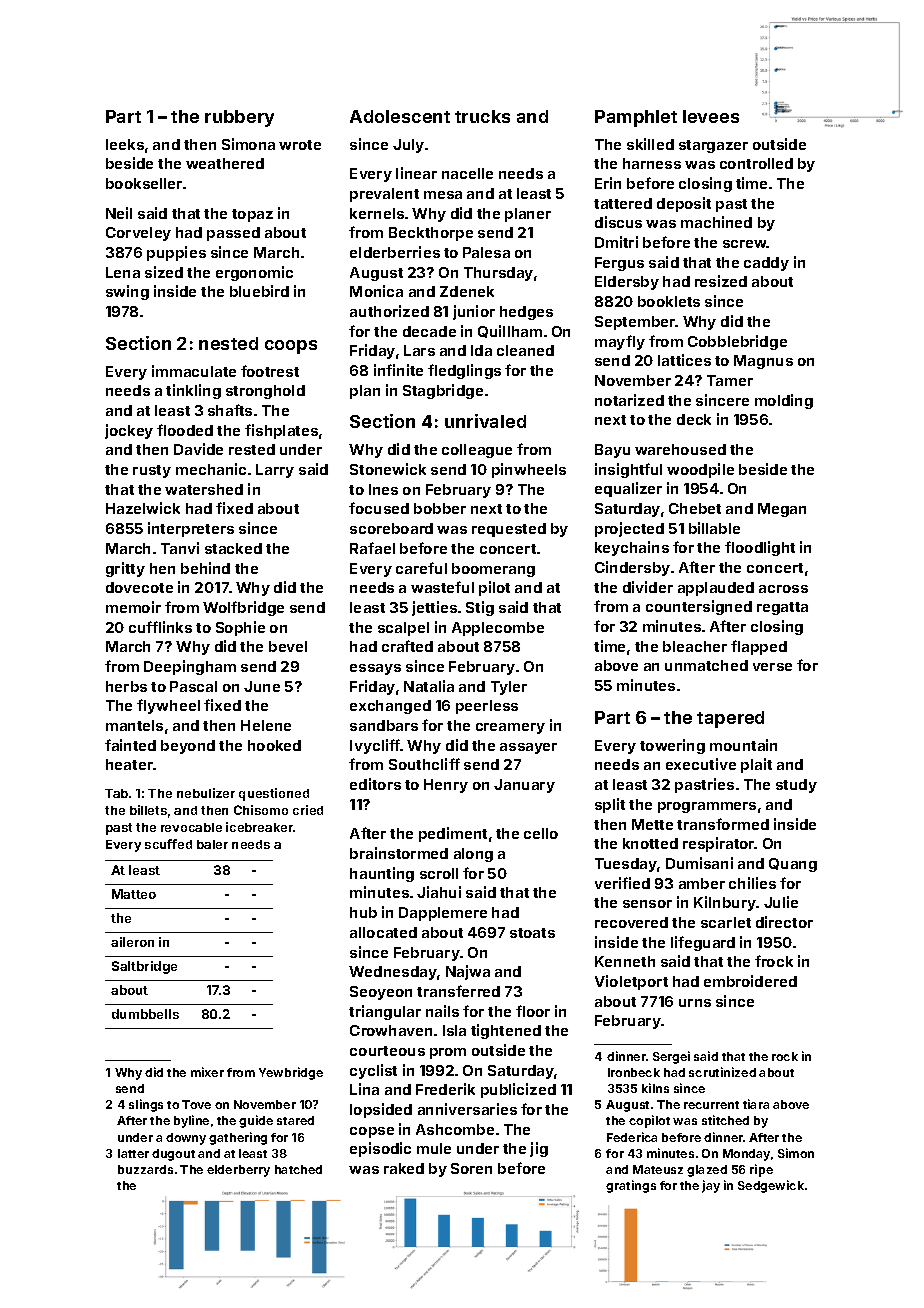 This screenshot has width=924, height=1308. Describe the element at coordinates (782, 510) in the screenshot. I see `Megan` at that location.
